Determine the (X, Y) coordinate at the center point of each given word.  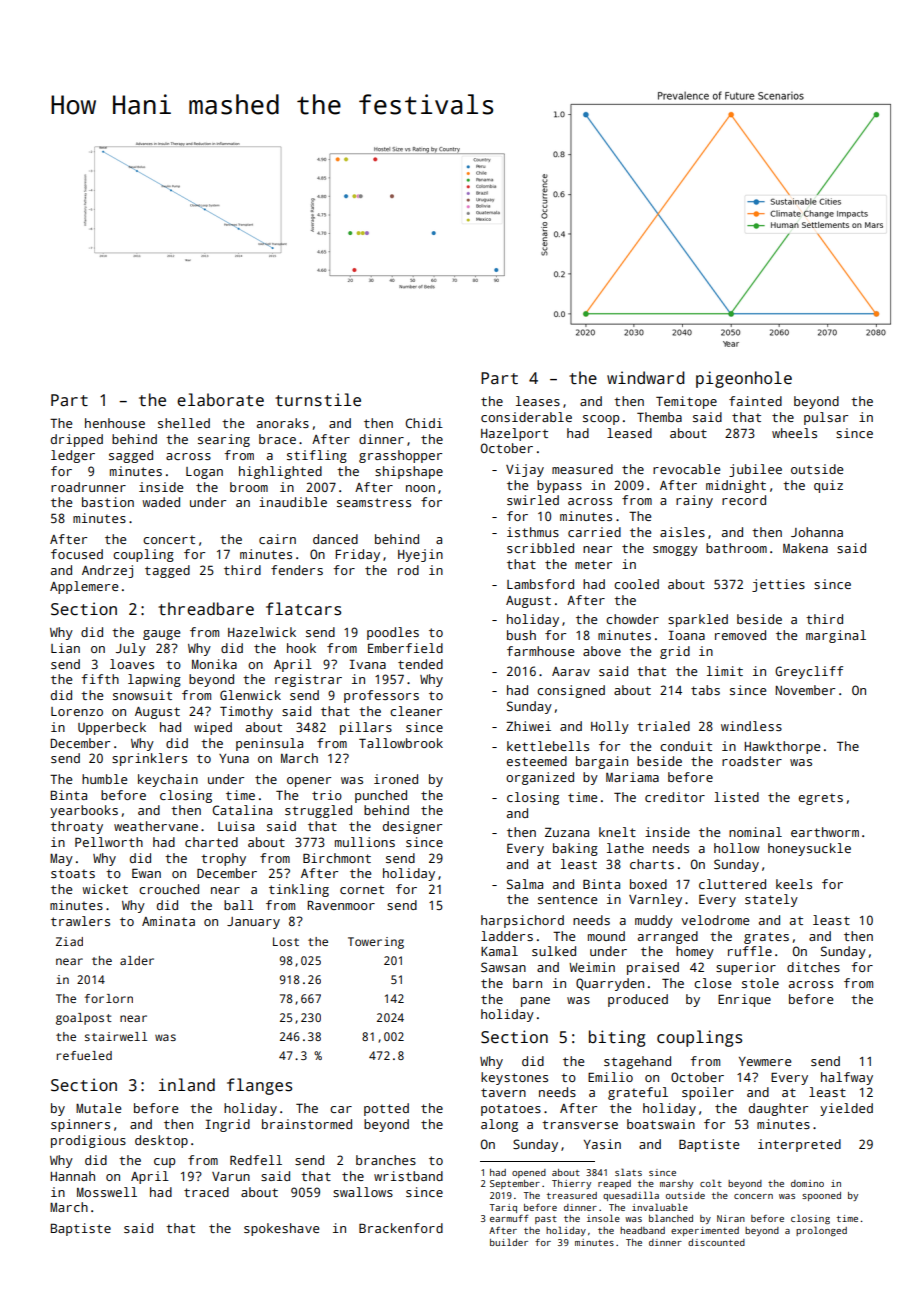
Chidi (424, 423)
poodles (393, 633)
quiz (828, 486)
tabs (705, 690)
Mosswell (107, 1192)
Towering (376, 943)
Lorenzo (77, 711)
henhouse (115, 423)
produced (638, 1000)
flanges (259, 1086)
